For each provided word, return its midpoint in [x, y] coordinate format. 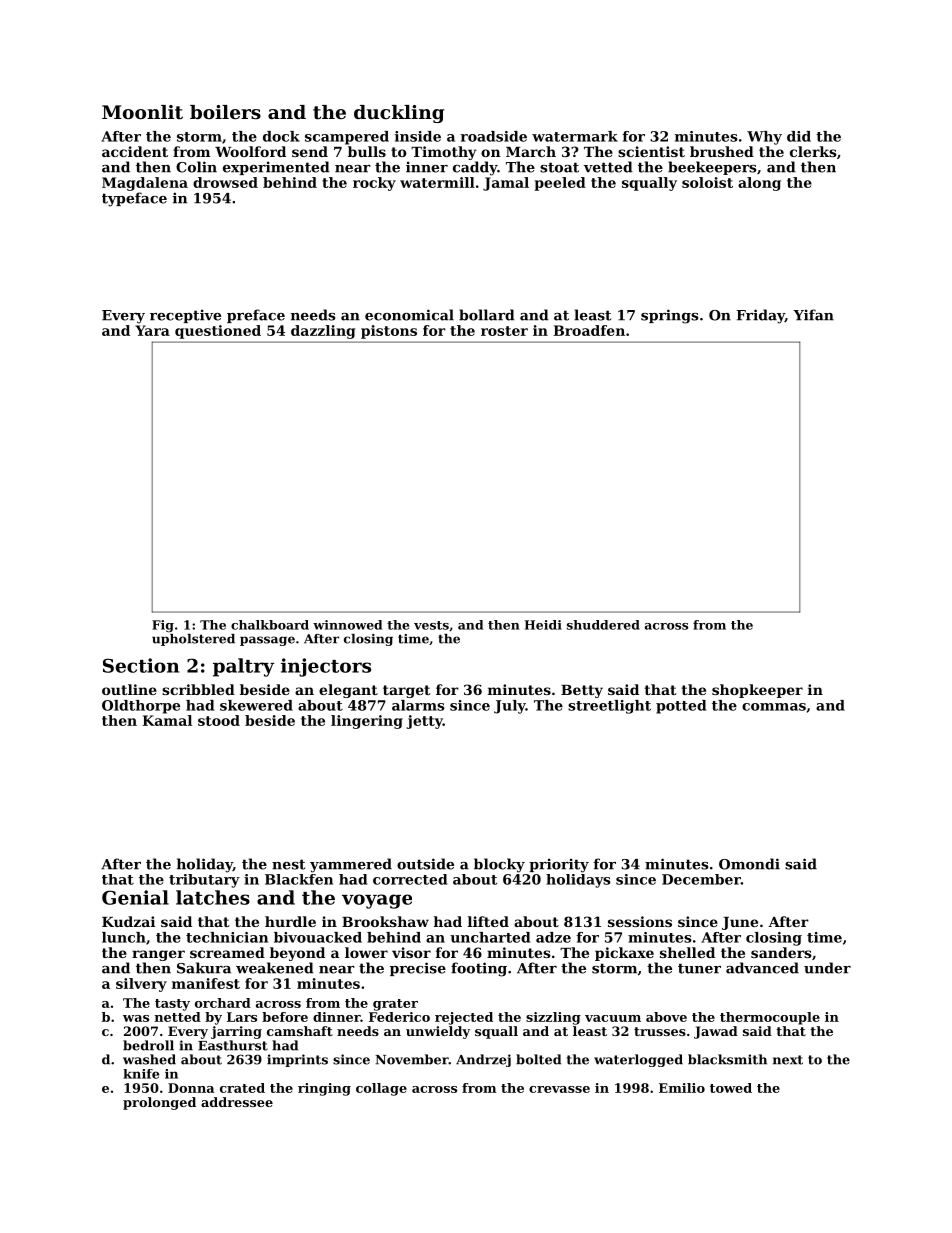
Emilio [682, 1088]
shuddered [603, 625]
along [759, 184]
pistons [389, 332]
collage [381, 1089]
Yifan [813, 315]
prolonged [159, 1103]
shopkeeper [757, 691]
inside [418, 136]
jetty [424, 722]
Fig [163, 626]
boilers [225, 112]
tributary [204, 881]
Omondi [749, 864]
